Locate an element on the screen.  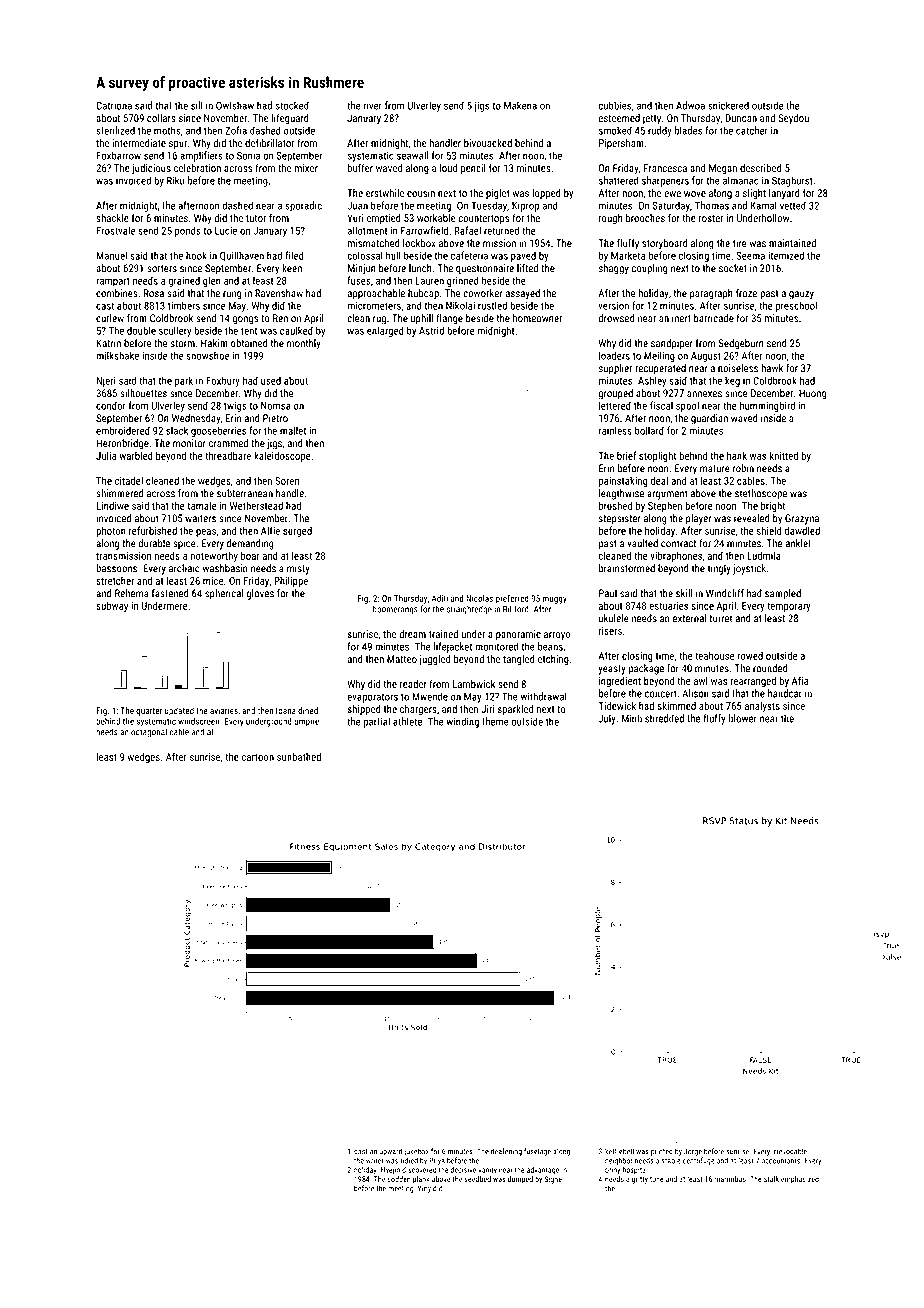
fuselage is located at coordinates (537, 1152).
